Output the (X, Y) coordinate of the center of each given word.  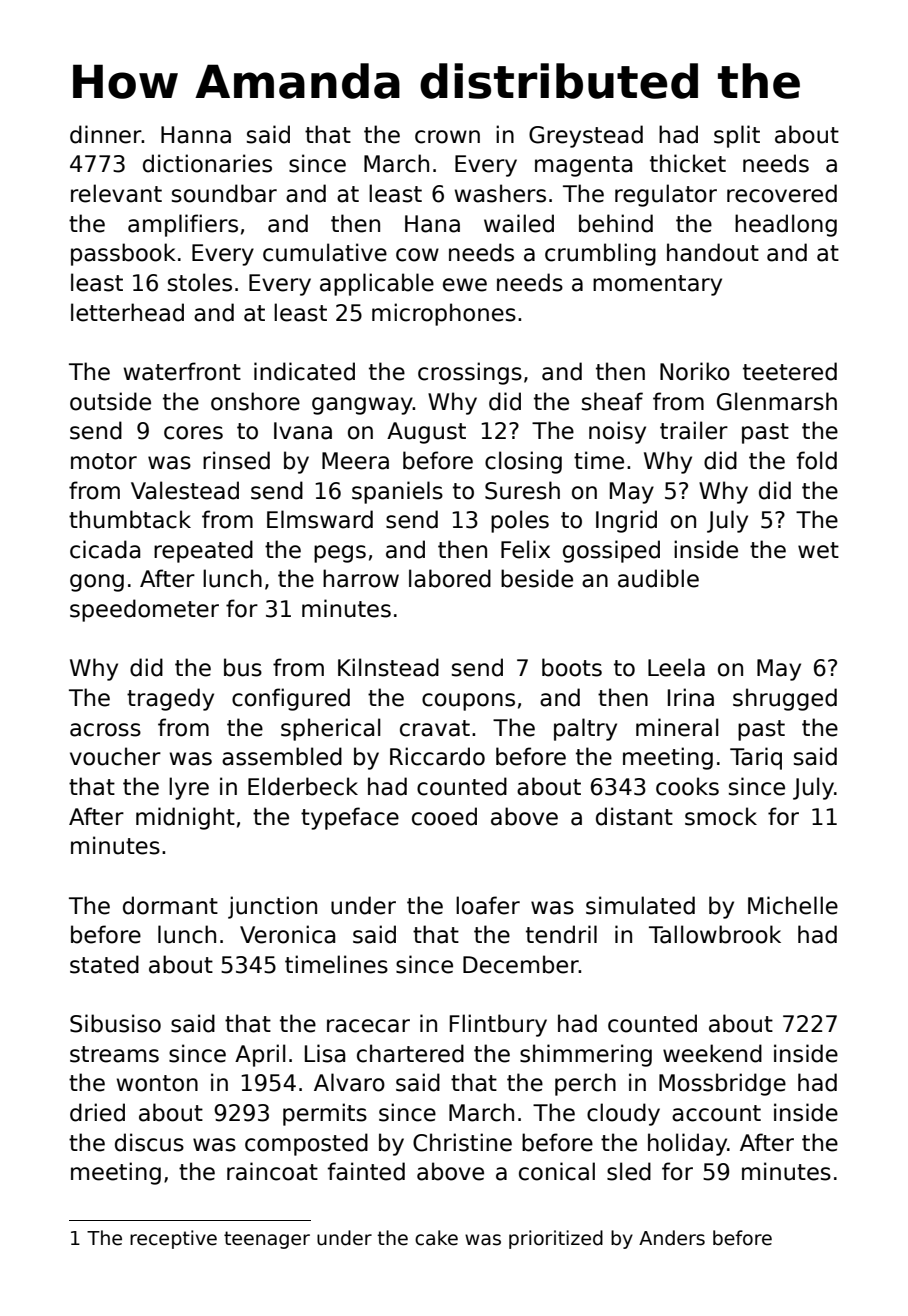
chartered (410, 1053)
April (260, 1055)
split (737, 136)
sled (629, 1171)
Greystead (586, 136)
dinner (106, 134)
